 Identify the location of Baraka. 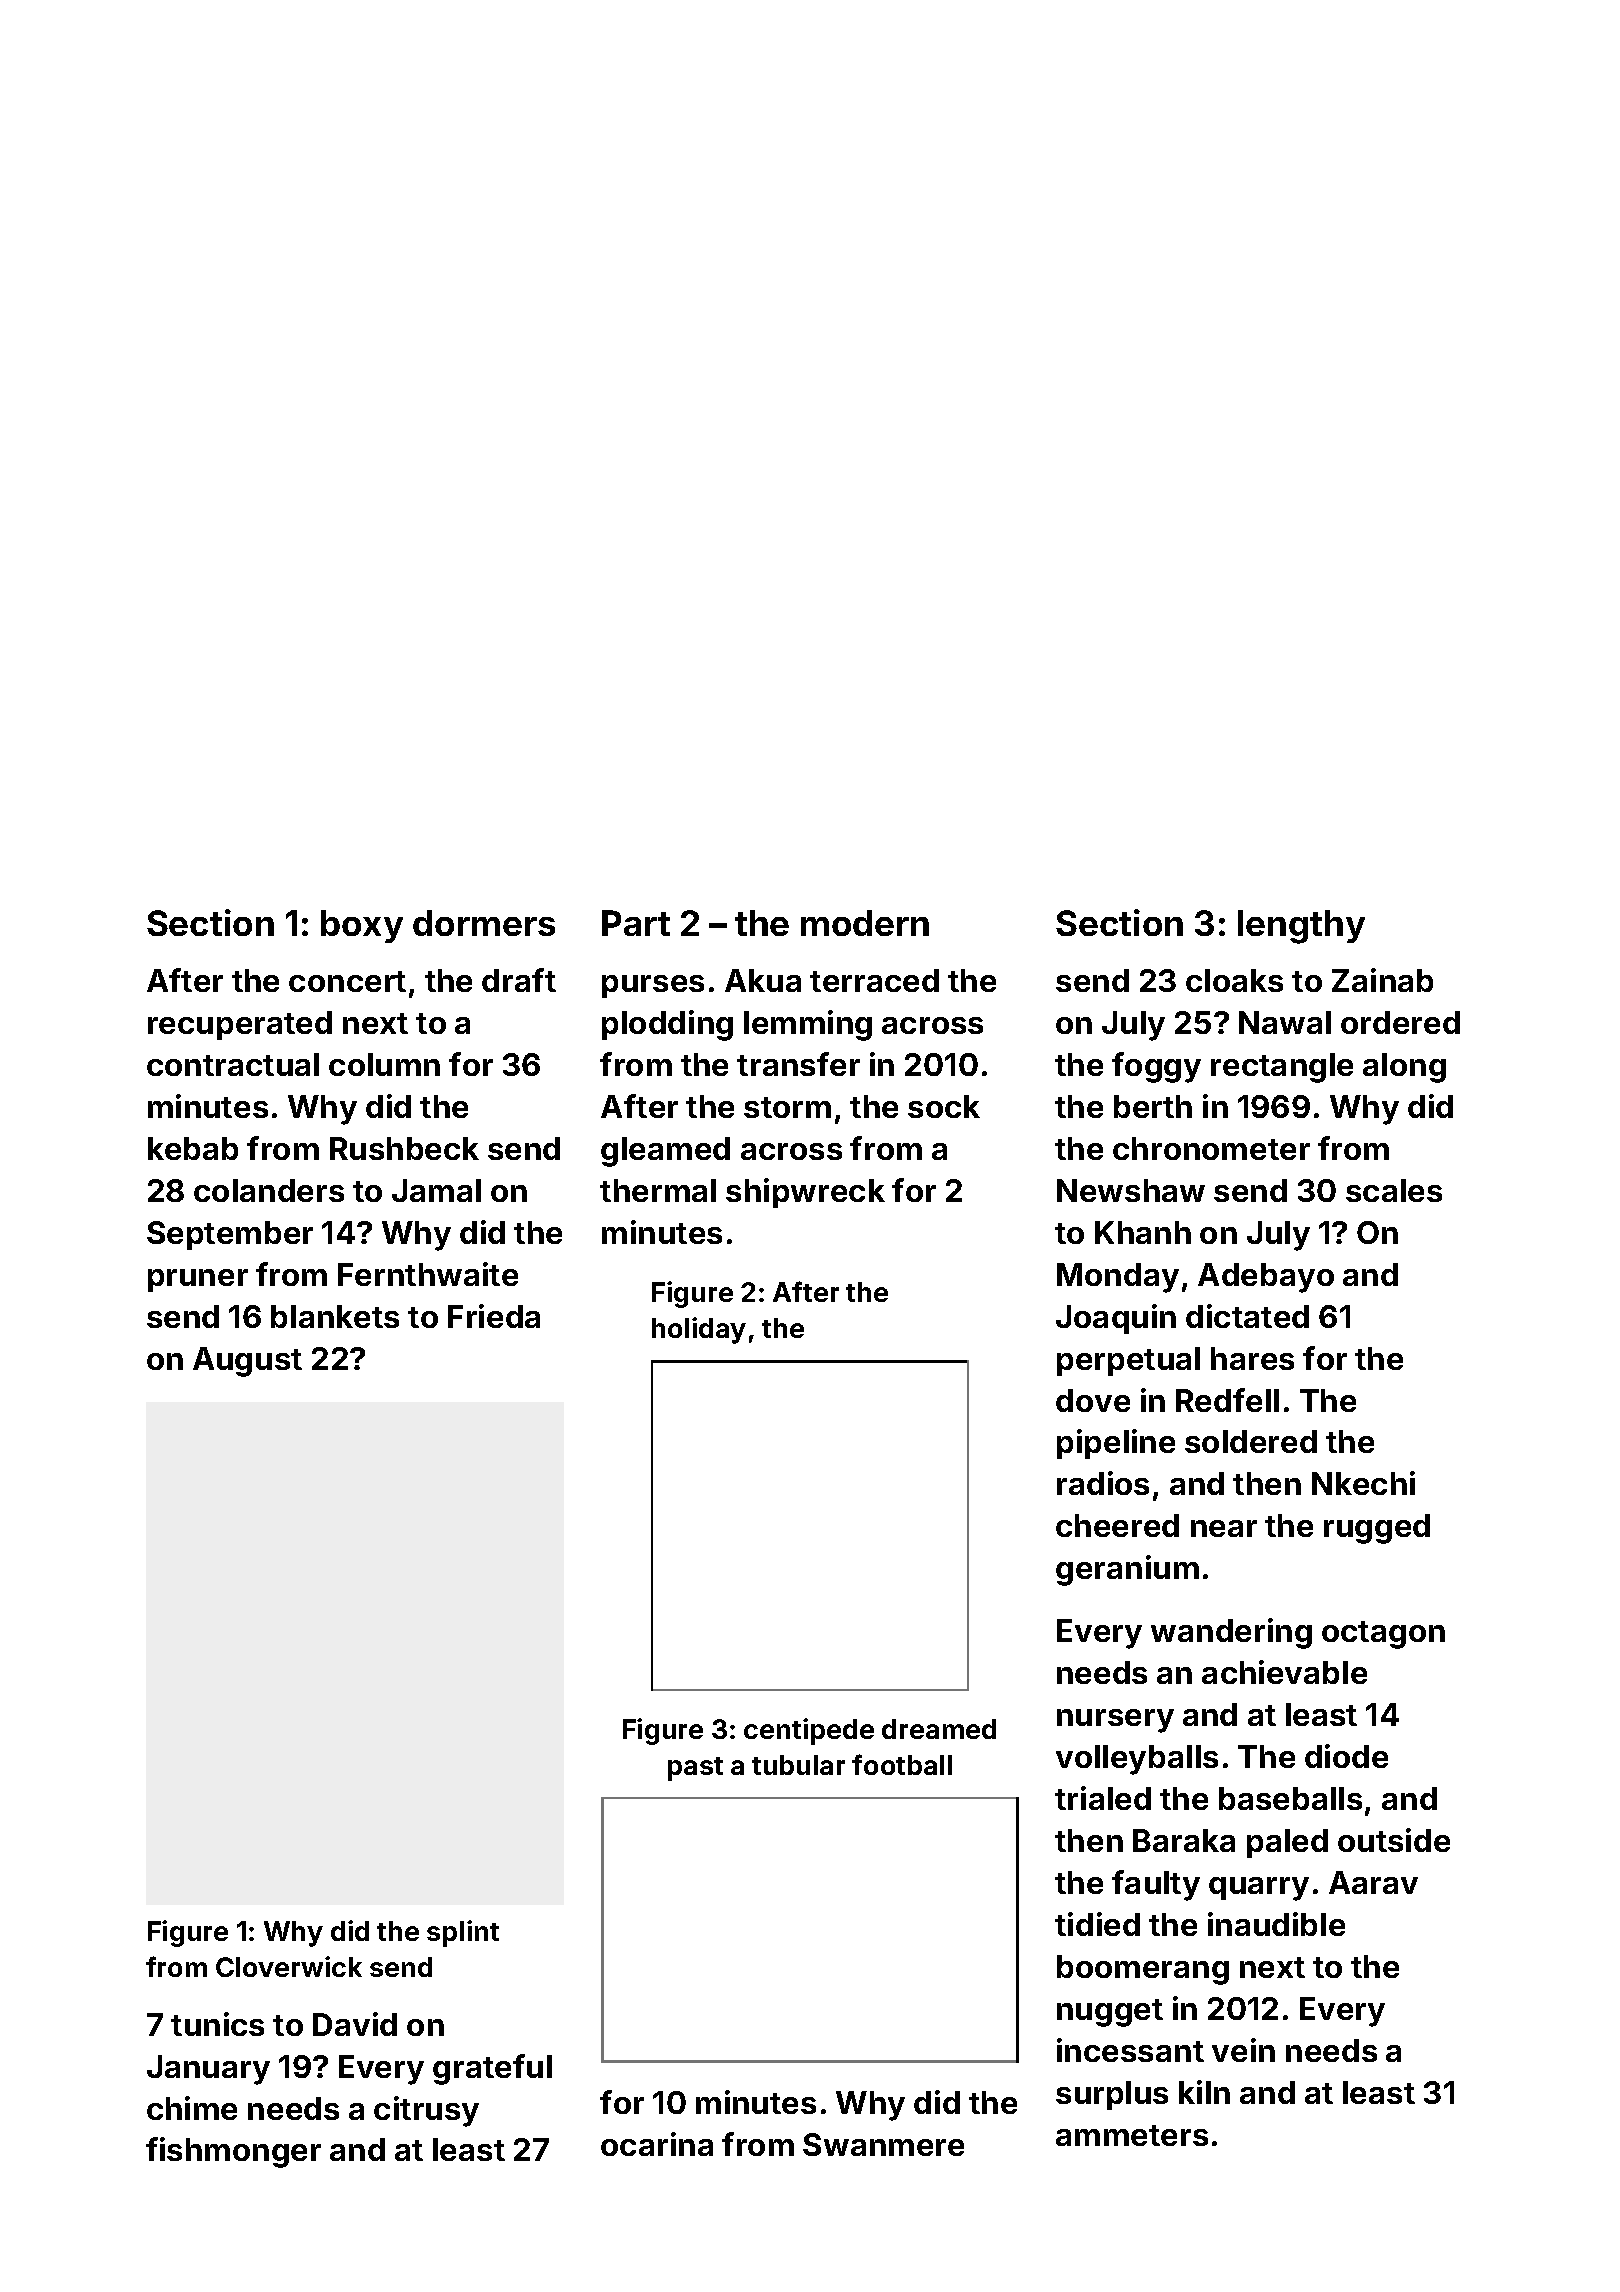
(1184, 1840).
